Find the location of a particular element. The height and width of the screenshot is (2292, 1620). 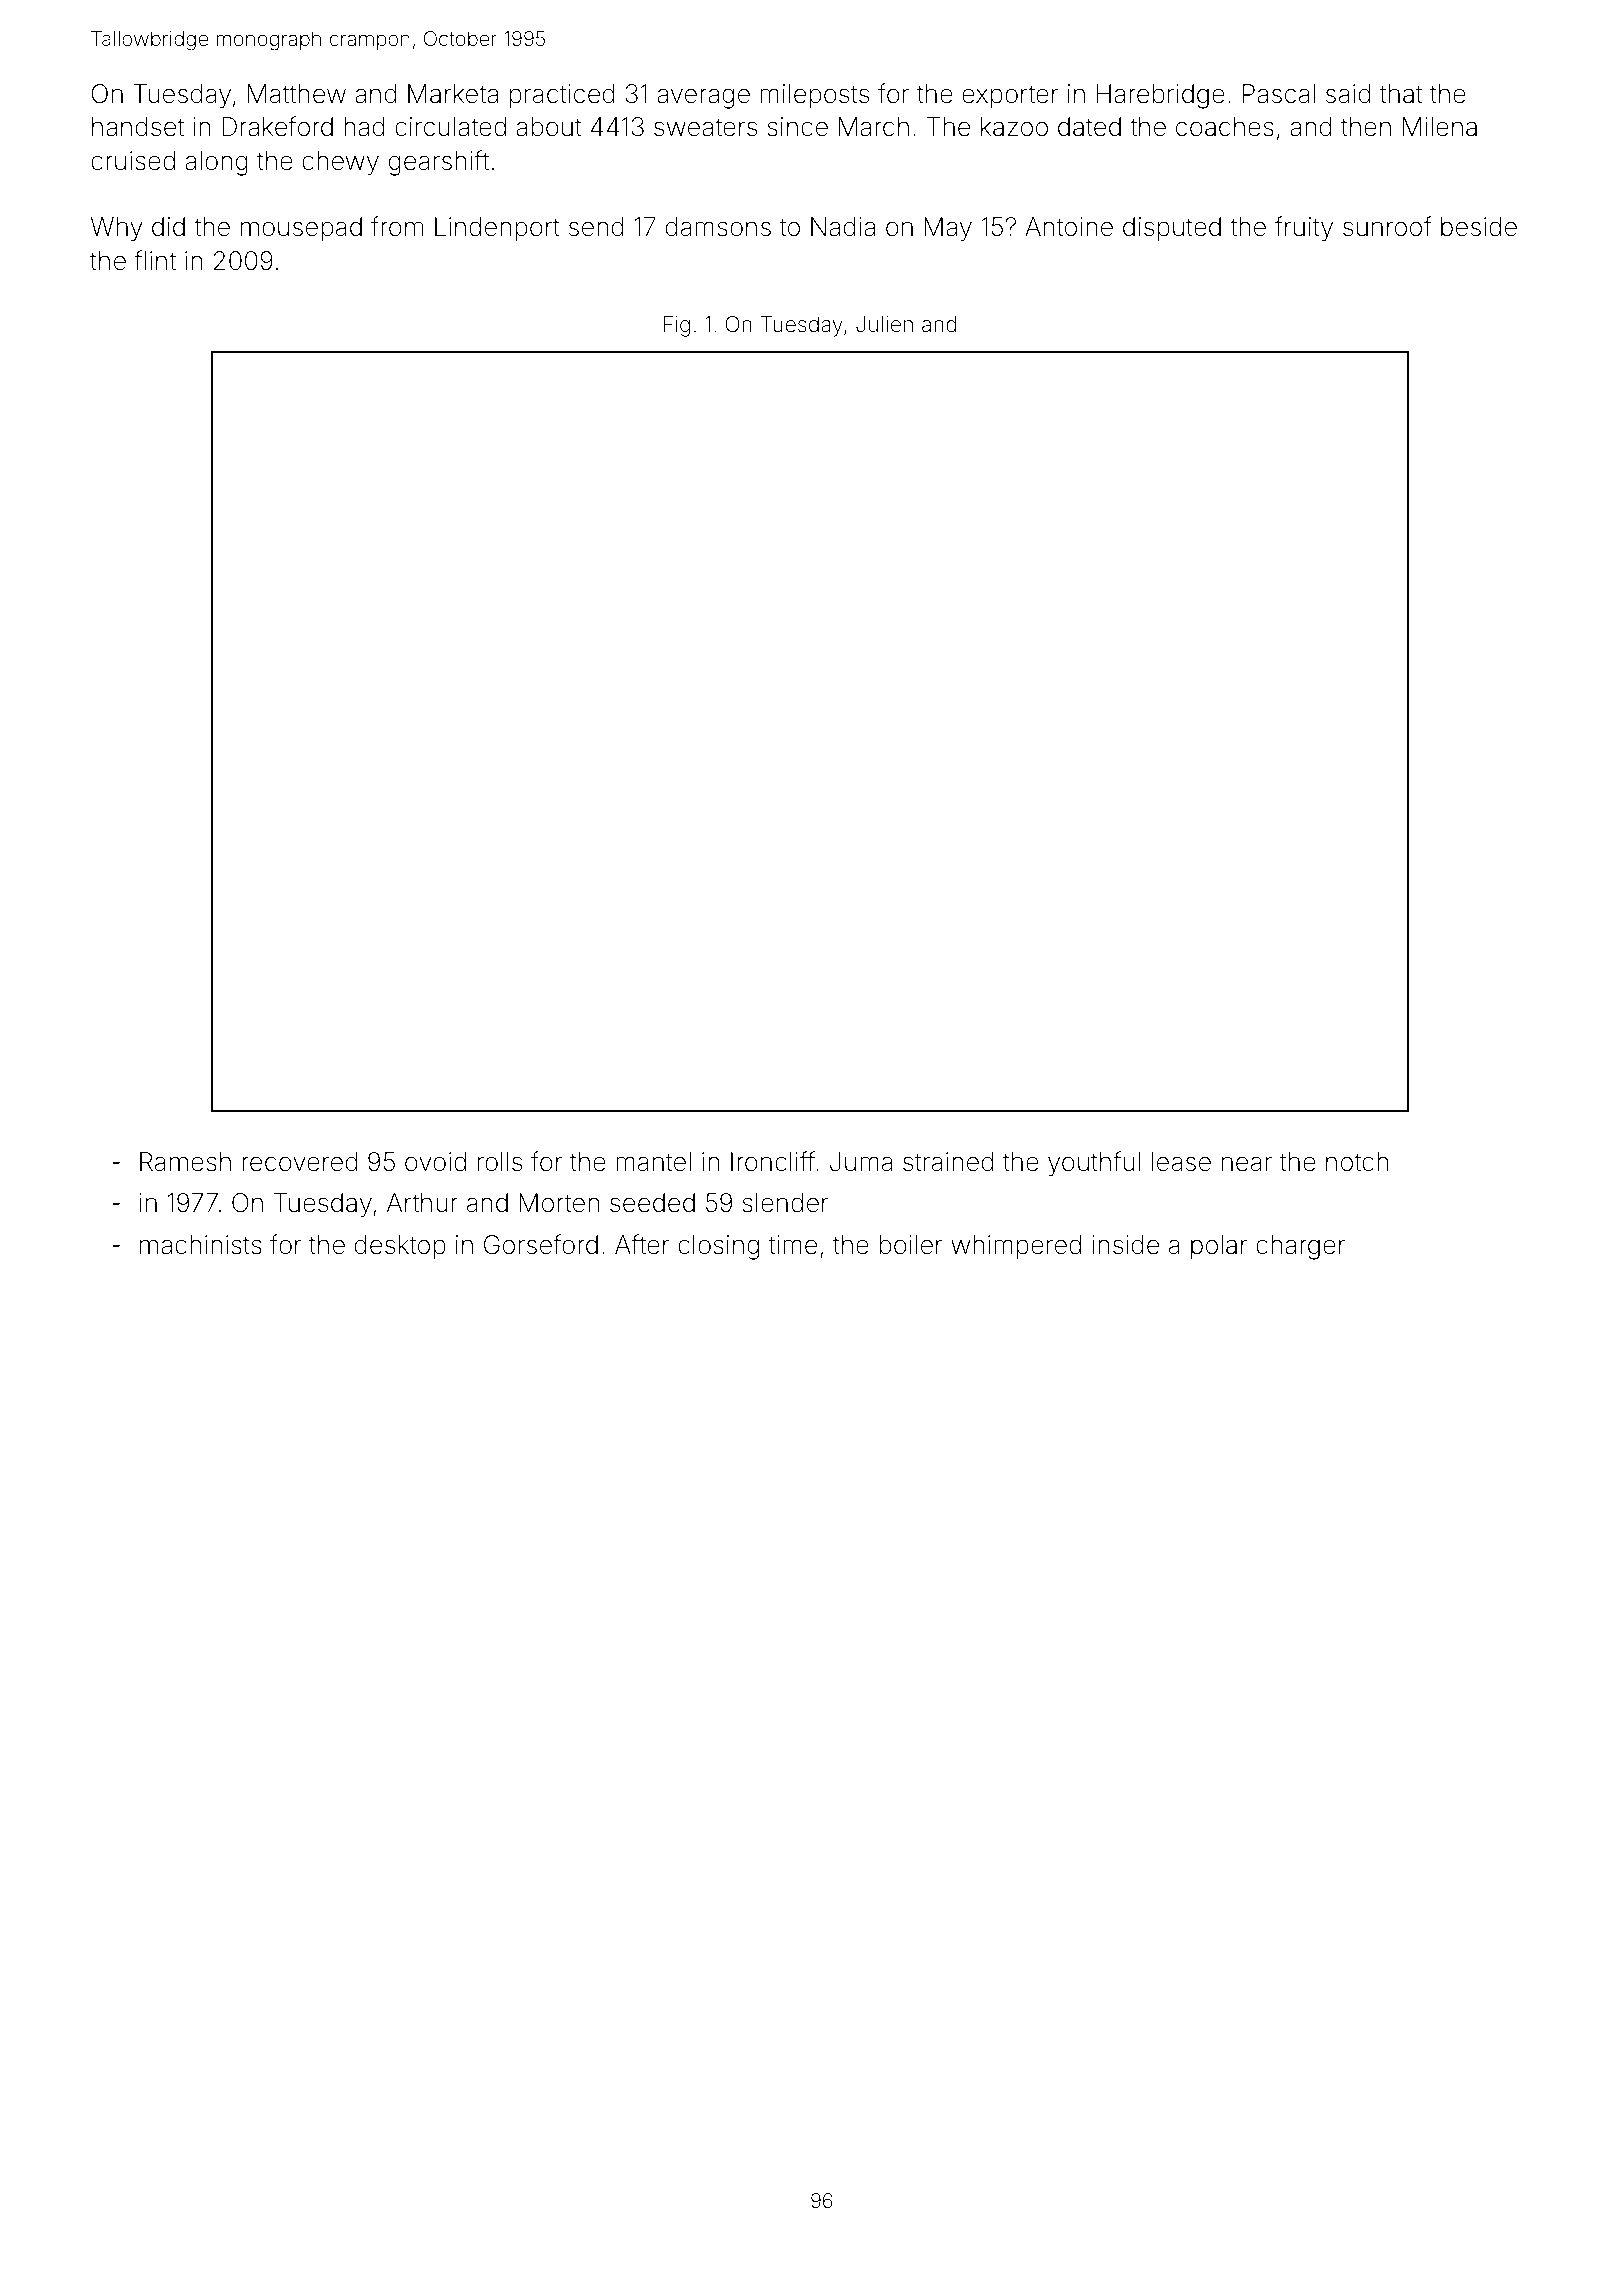

Julien is located at coordinates (884, 324).
